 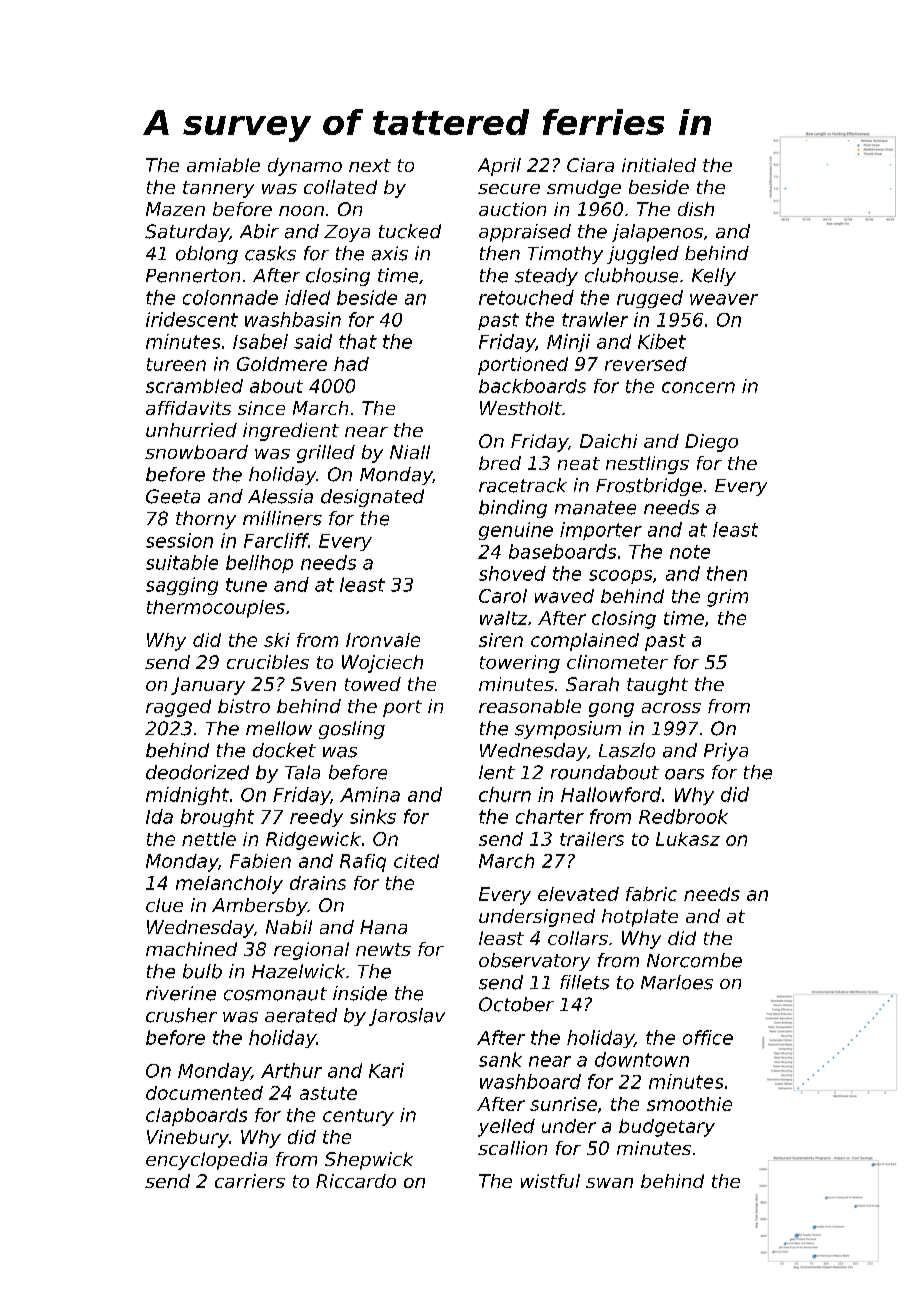 What do you see at coordinates (188, 1139) in the screenshot?
I see `Vinebury` at bounding box center [188, 1139].
